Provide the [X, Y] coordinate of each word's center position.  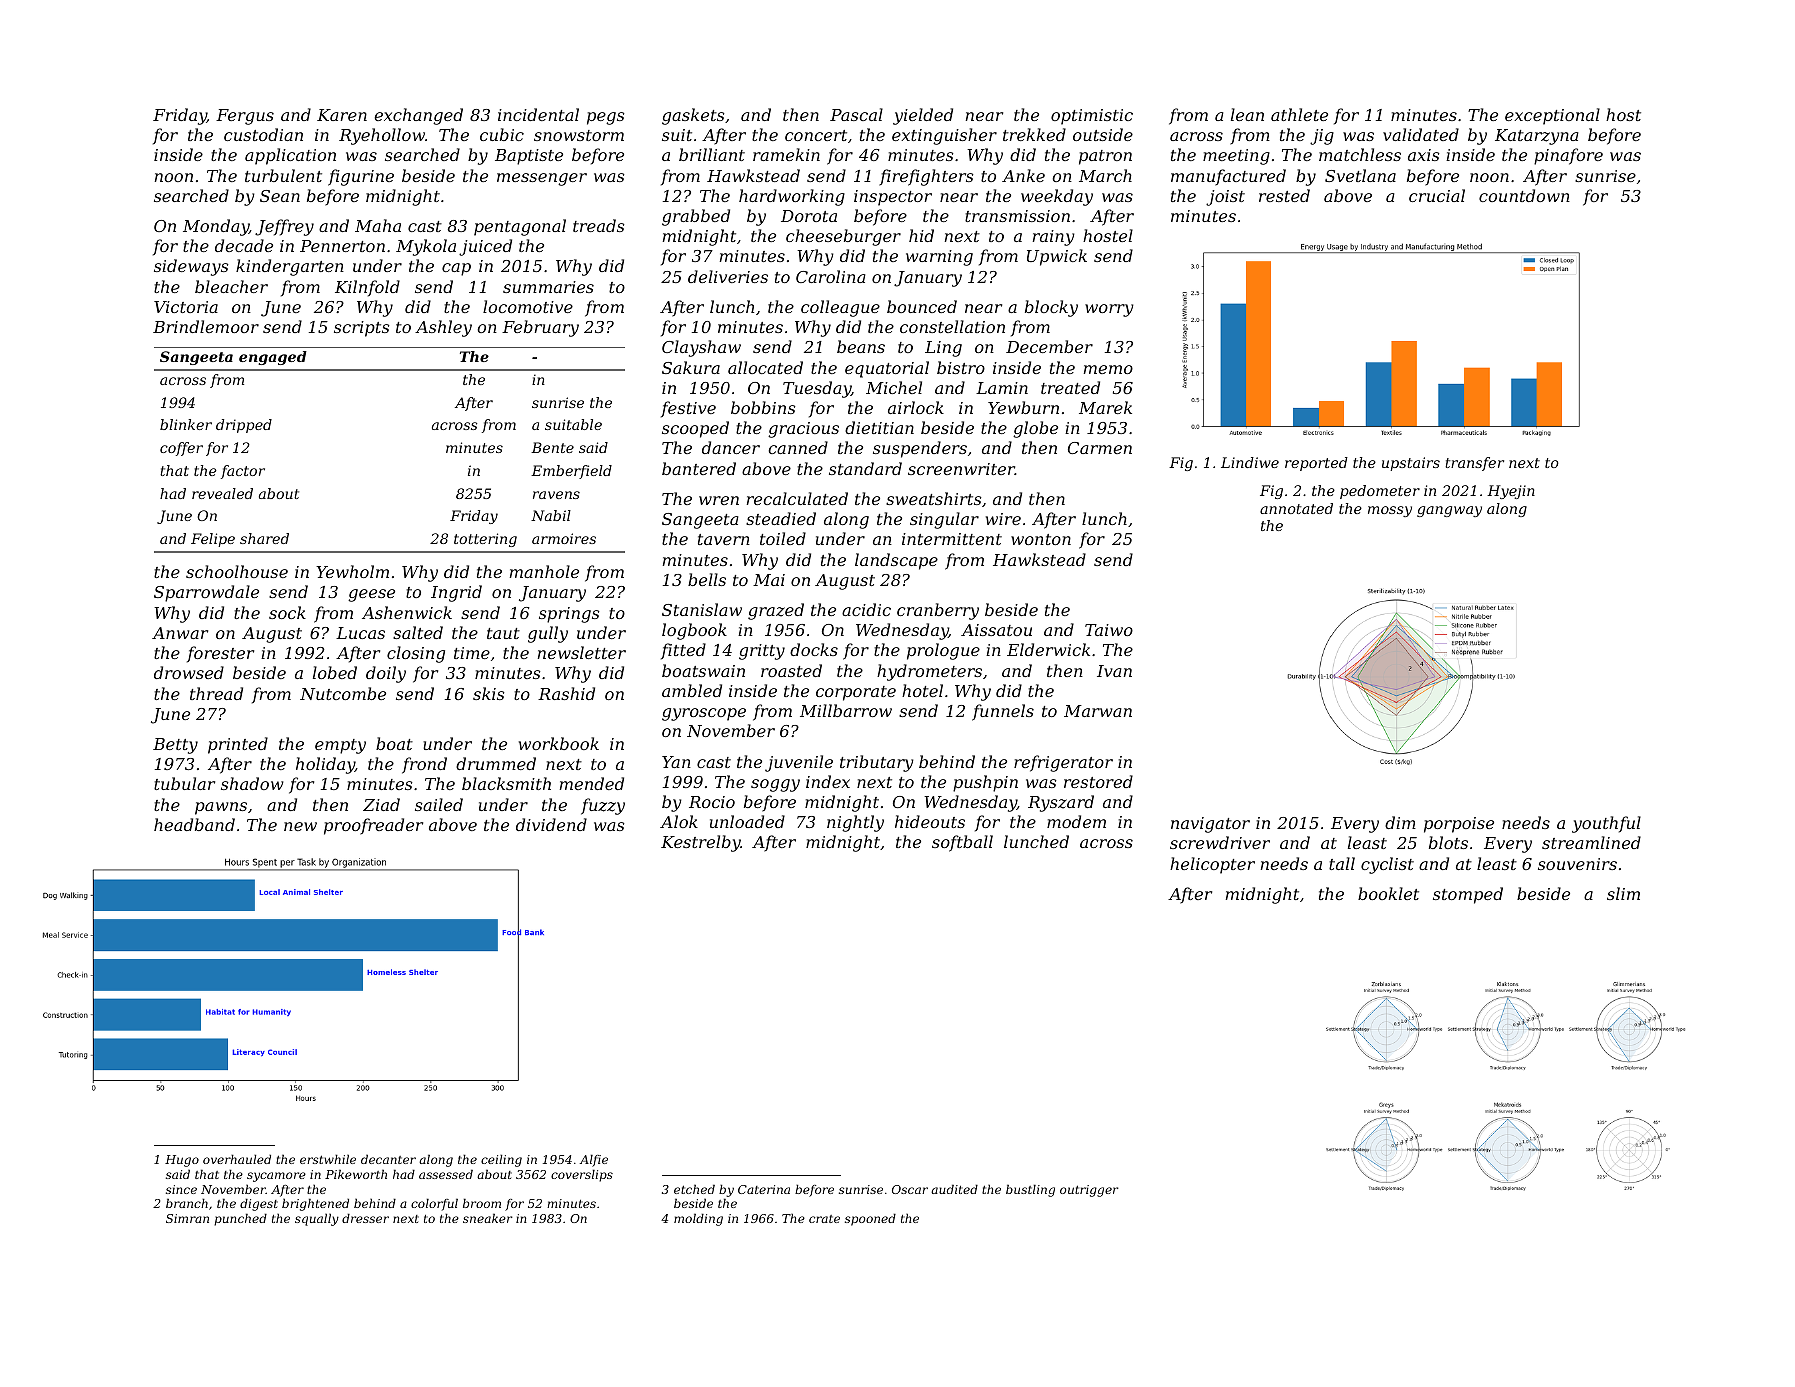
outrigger [1089, 1191]
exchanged [418, 116]
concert [816, 135]
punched [240, 1219]
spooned [870, 1219]
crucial [1437, 195]
